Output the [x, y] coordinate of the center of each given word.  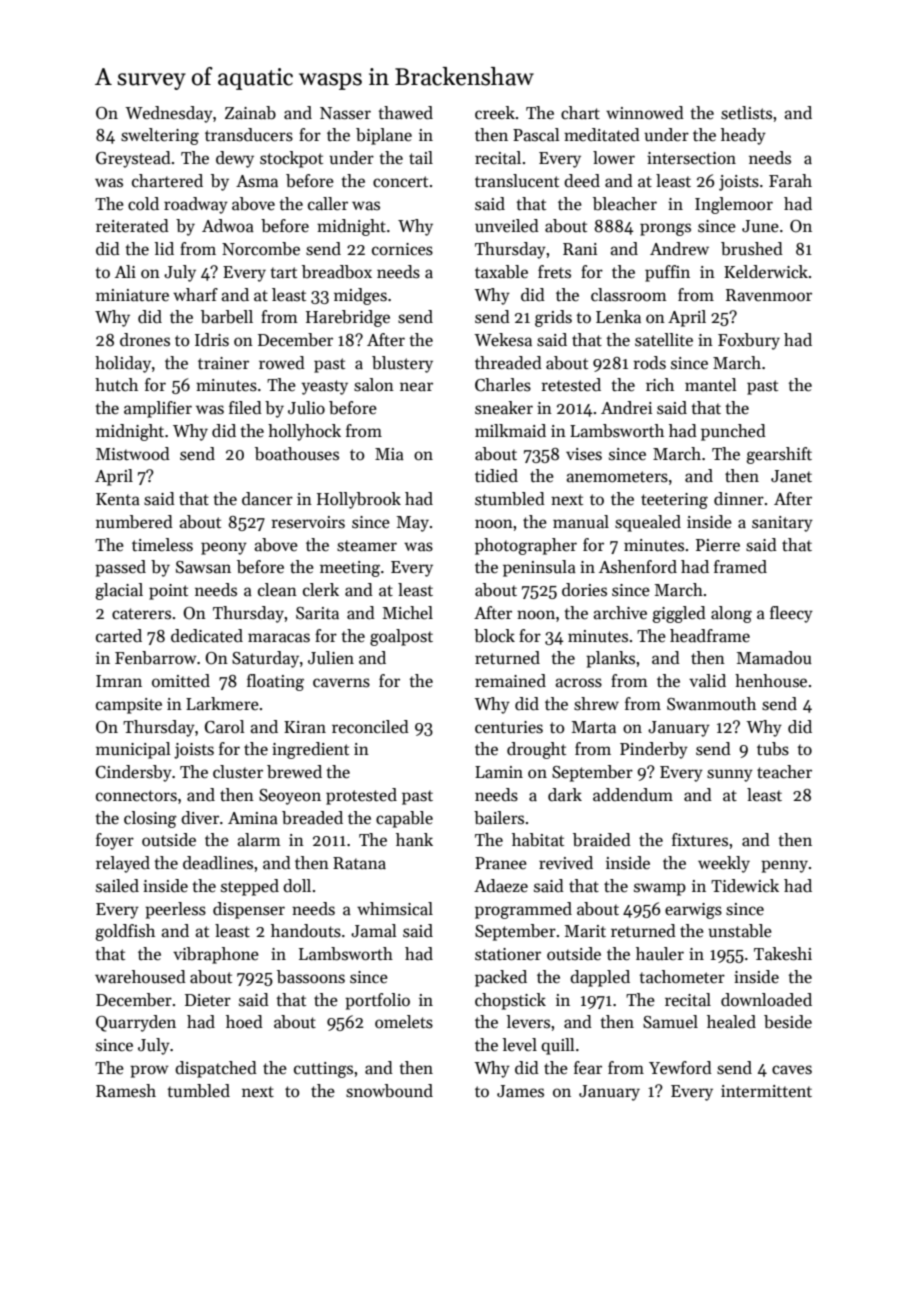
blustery [402, 364]
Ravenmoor [769, 295]
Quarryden [136, 1023]
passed [120, 568]
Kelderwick [766, 272]
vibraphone [216, 955]
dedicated [207, 636]
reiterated [132, 226]
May [413, 524]
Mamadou [774, 658]
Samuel [670, 1022]
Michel [408, 613]
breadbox [337, 272]
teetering [674, 501]
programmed [523, 910]
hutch [116, 385]
